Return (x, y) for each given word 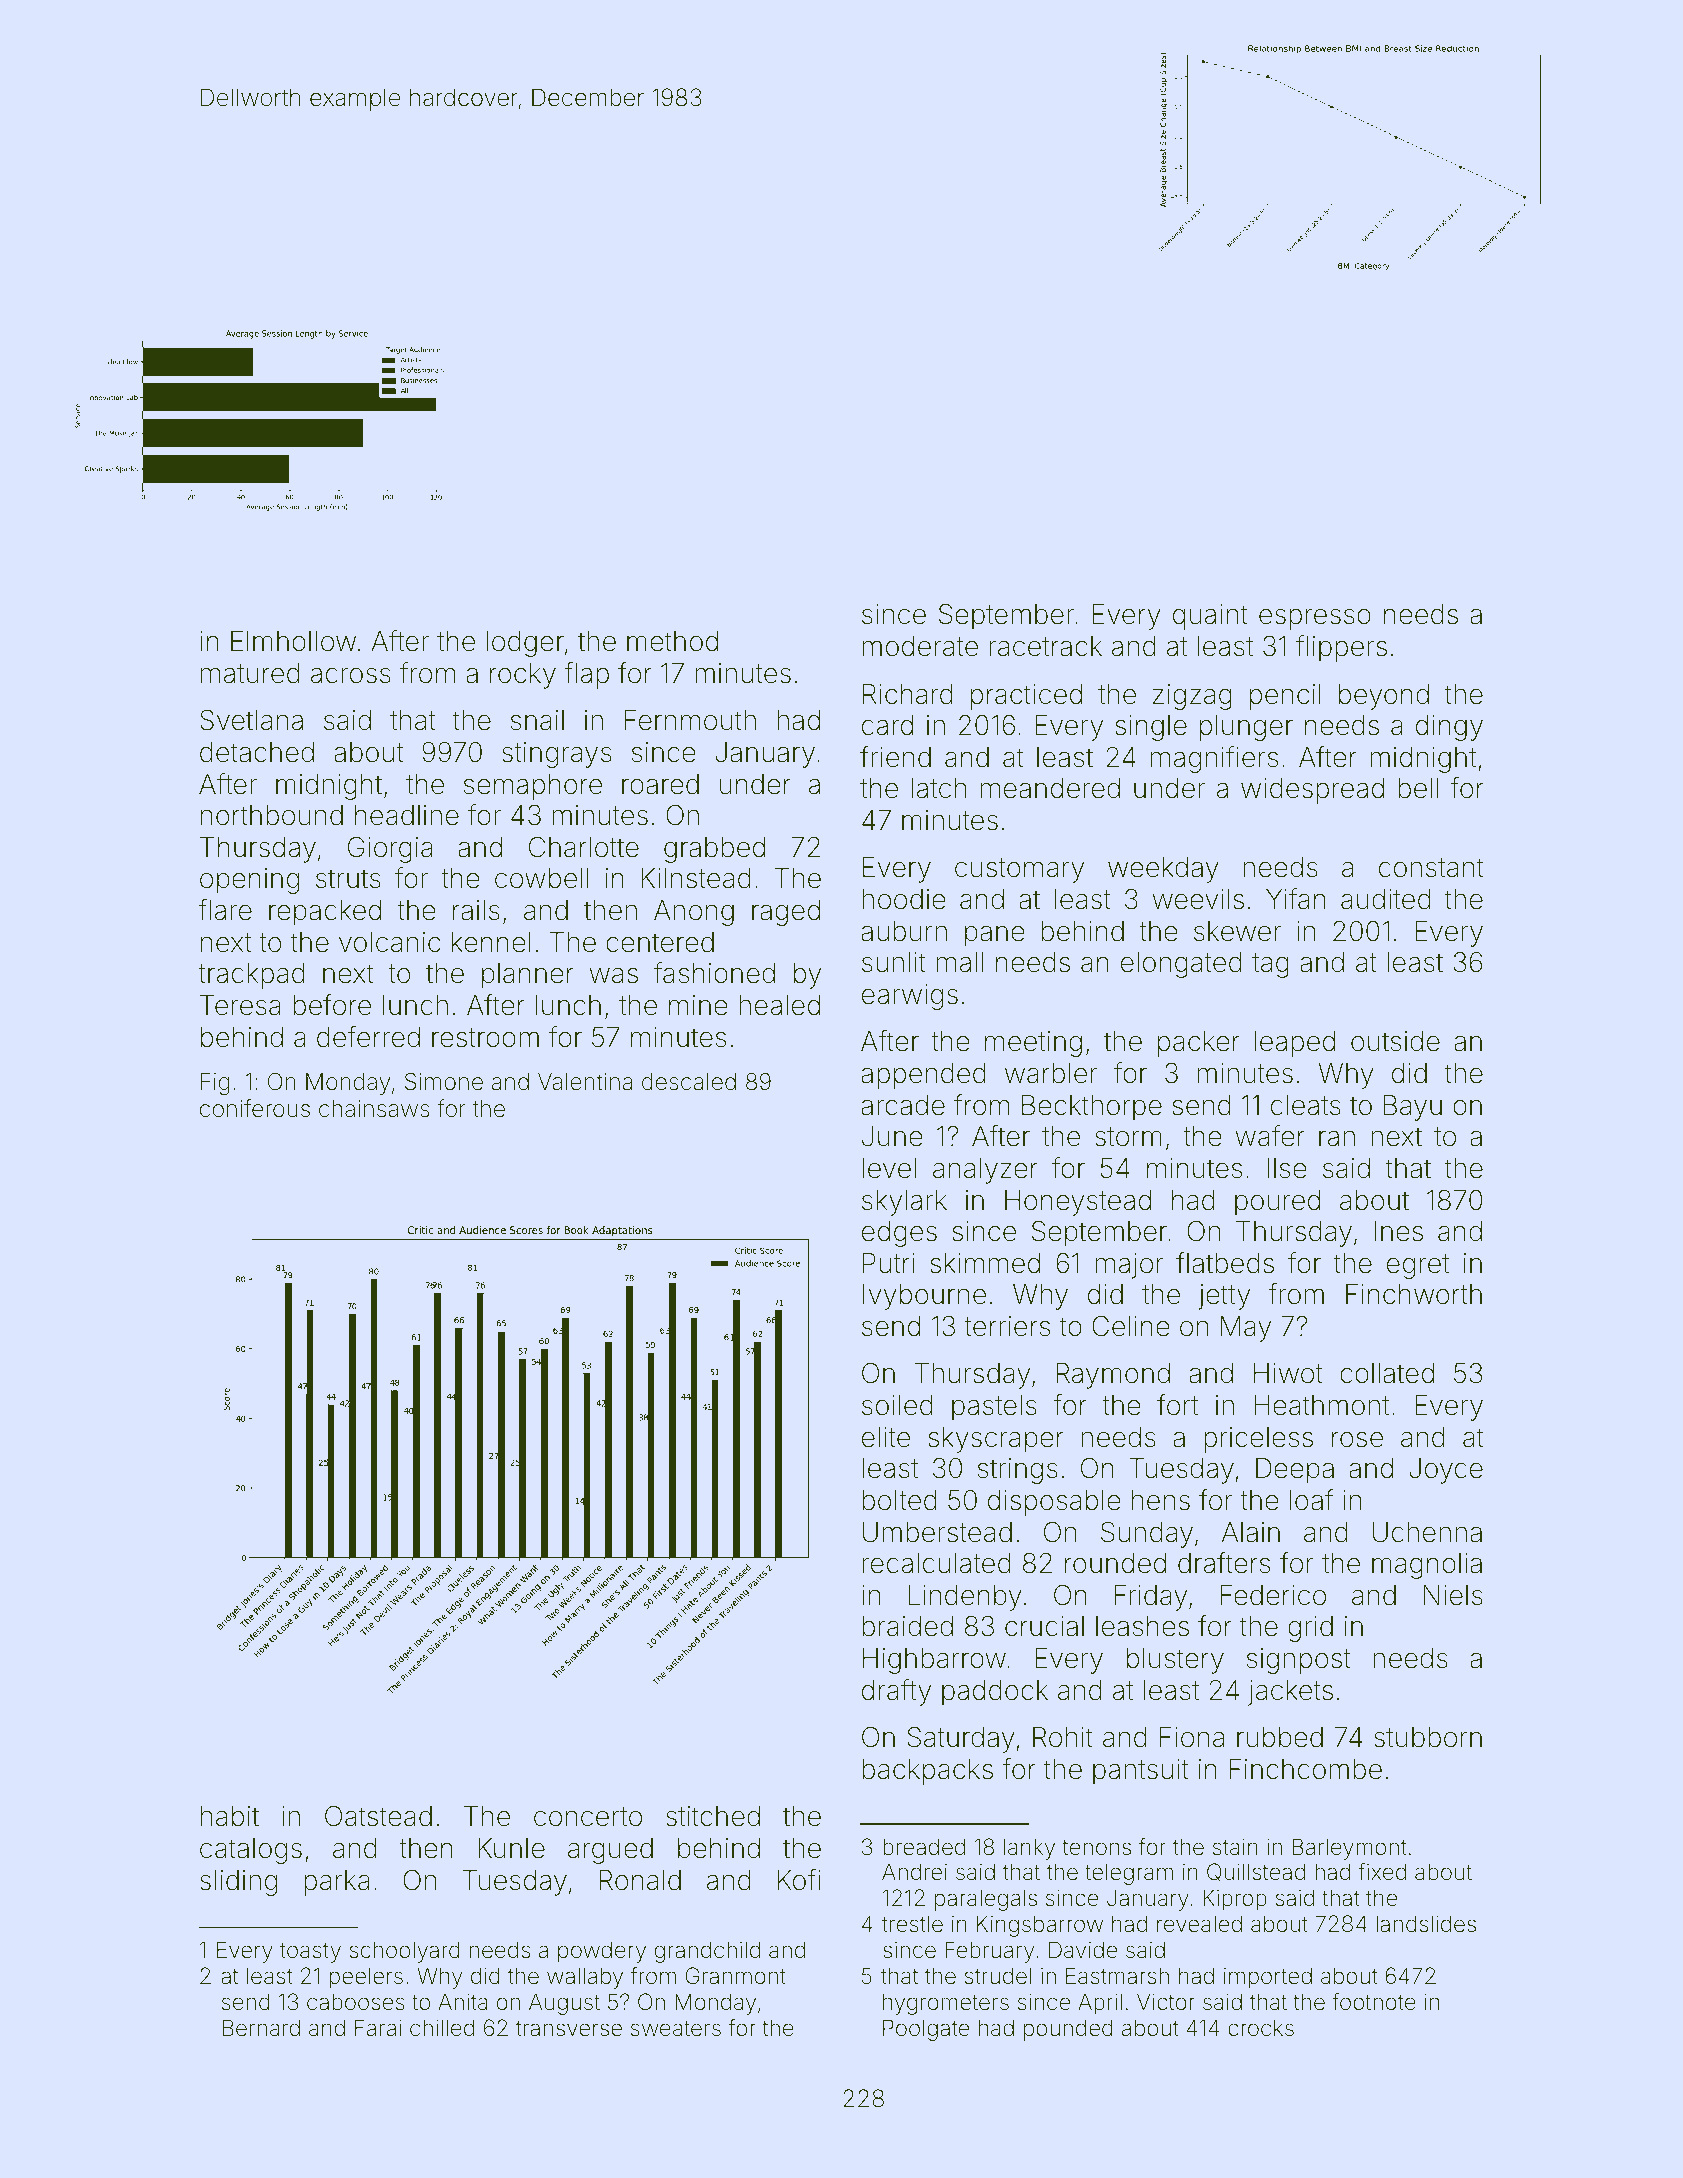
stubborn (1428, 1737)
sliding (238, 1883)
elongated (1181, 965)
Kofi (799, 1880)
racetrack (1045, 646)
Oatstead (378, 1816)
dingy (1449, 728)
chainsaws (374, 1109)
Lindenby (965, 1598)
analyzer (985, 1171)
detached (257, 752)
